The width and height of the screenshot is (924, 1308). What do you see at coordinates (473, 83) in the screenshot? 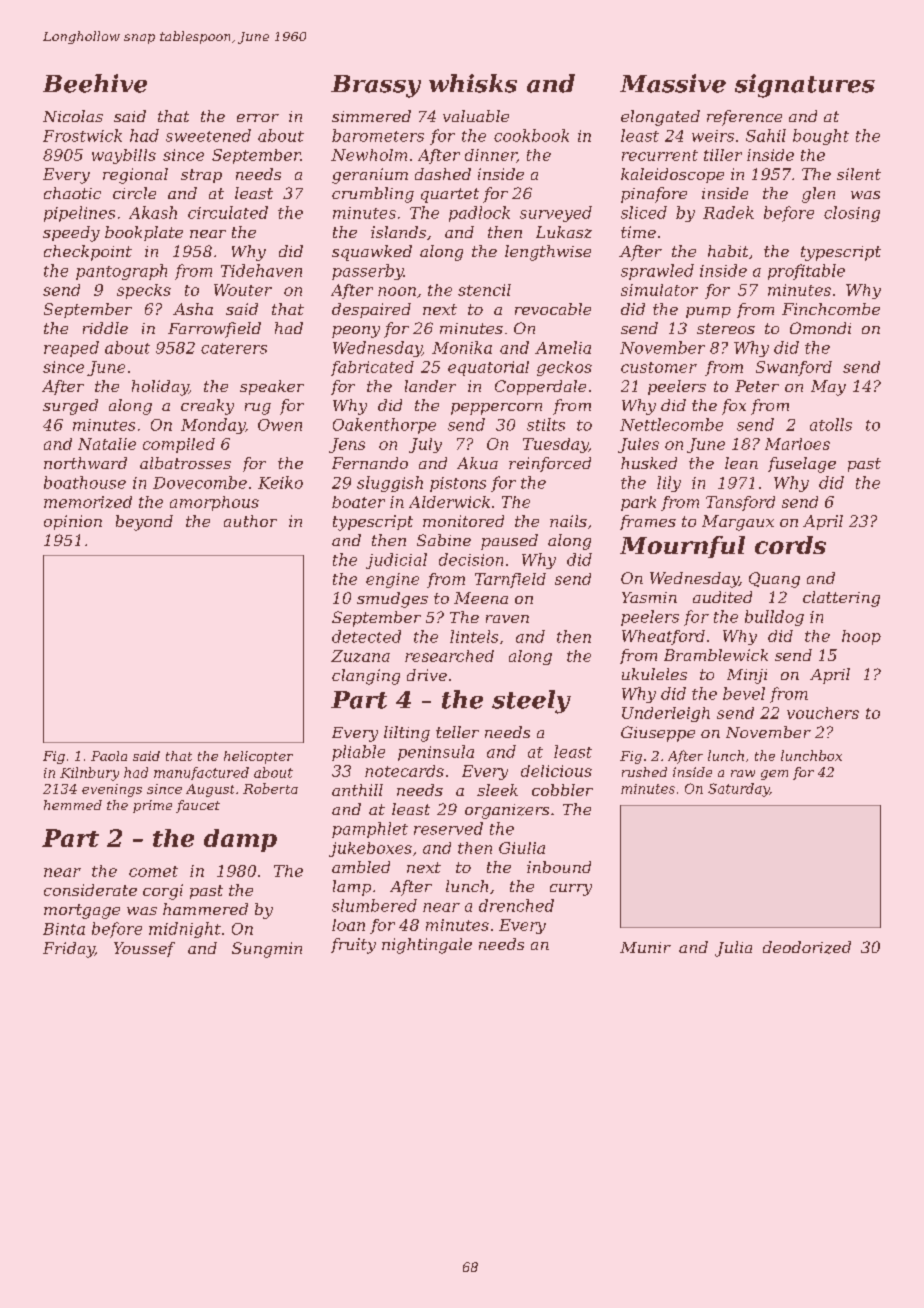
I see `whisks` at bounding box center [473, 83].
